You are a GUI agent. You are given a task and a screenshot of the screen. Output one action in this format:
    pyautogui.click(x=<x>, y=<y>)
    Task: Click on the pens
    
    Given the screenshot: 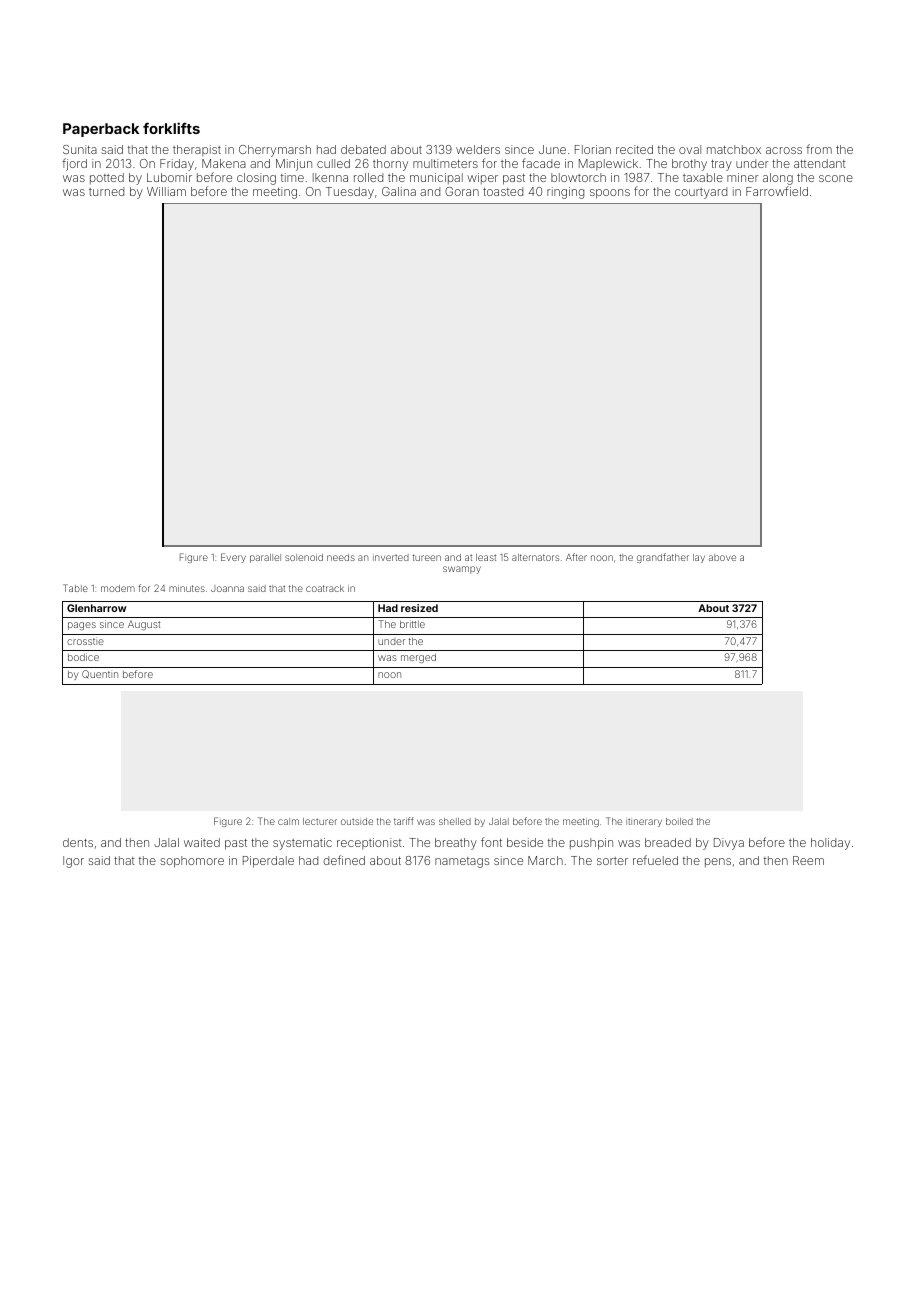 What is the action you would take?
    pyautogui.click(x=718, y=862)
